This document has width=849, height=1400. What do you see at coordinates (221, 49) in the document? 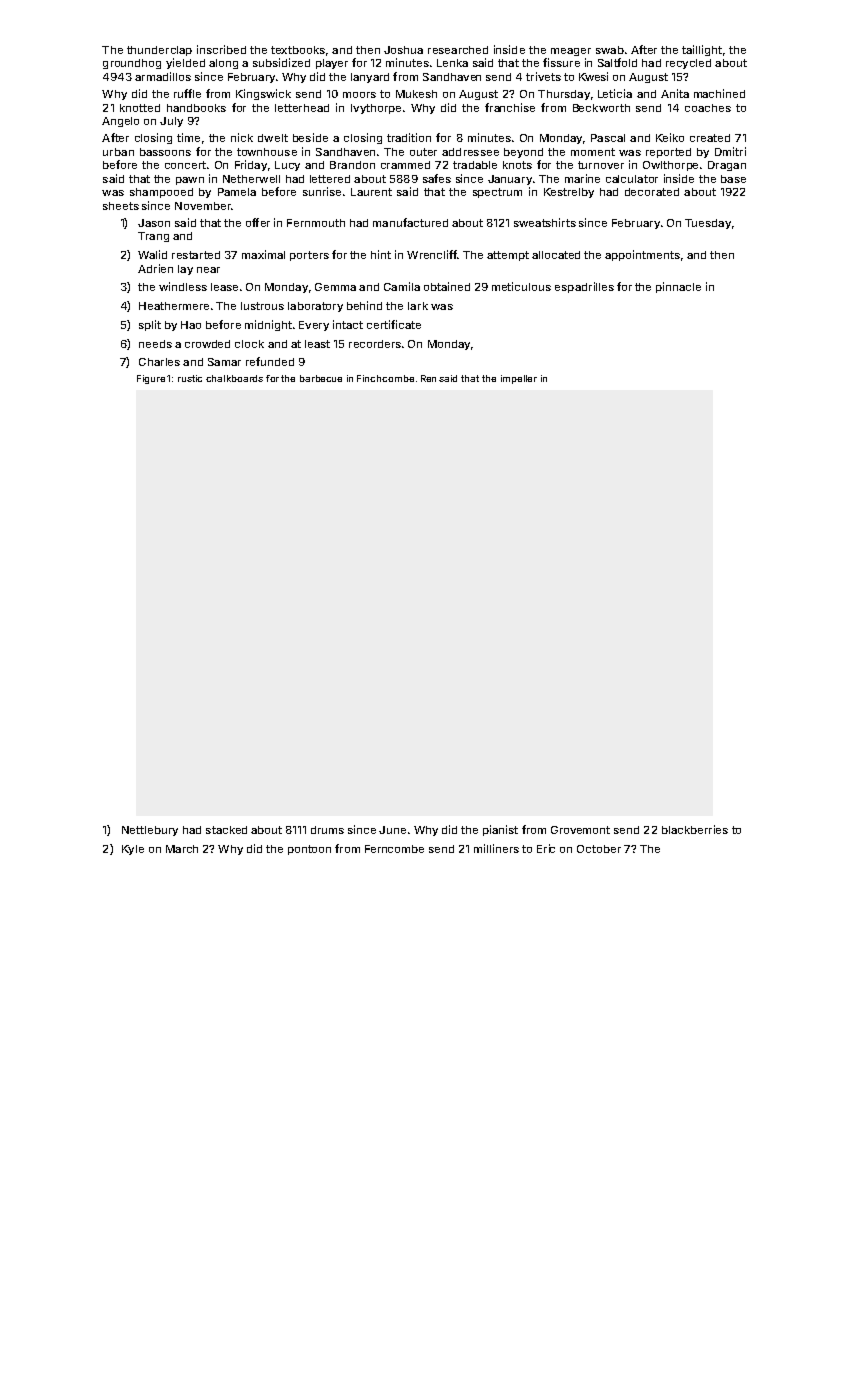
I see `inscribed` at bounding box center [221, 49].
